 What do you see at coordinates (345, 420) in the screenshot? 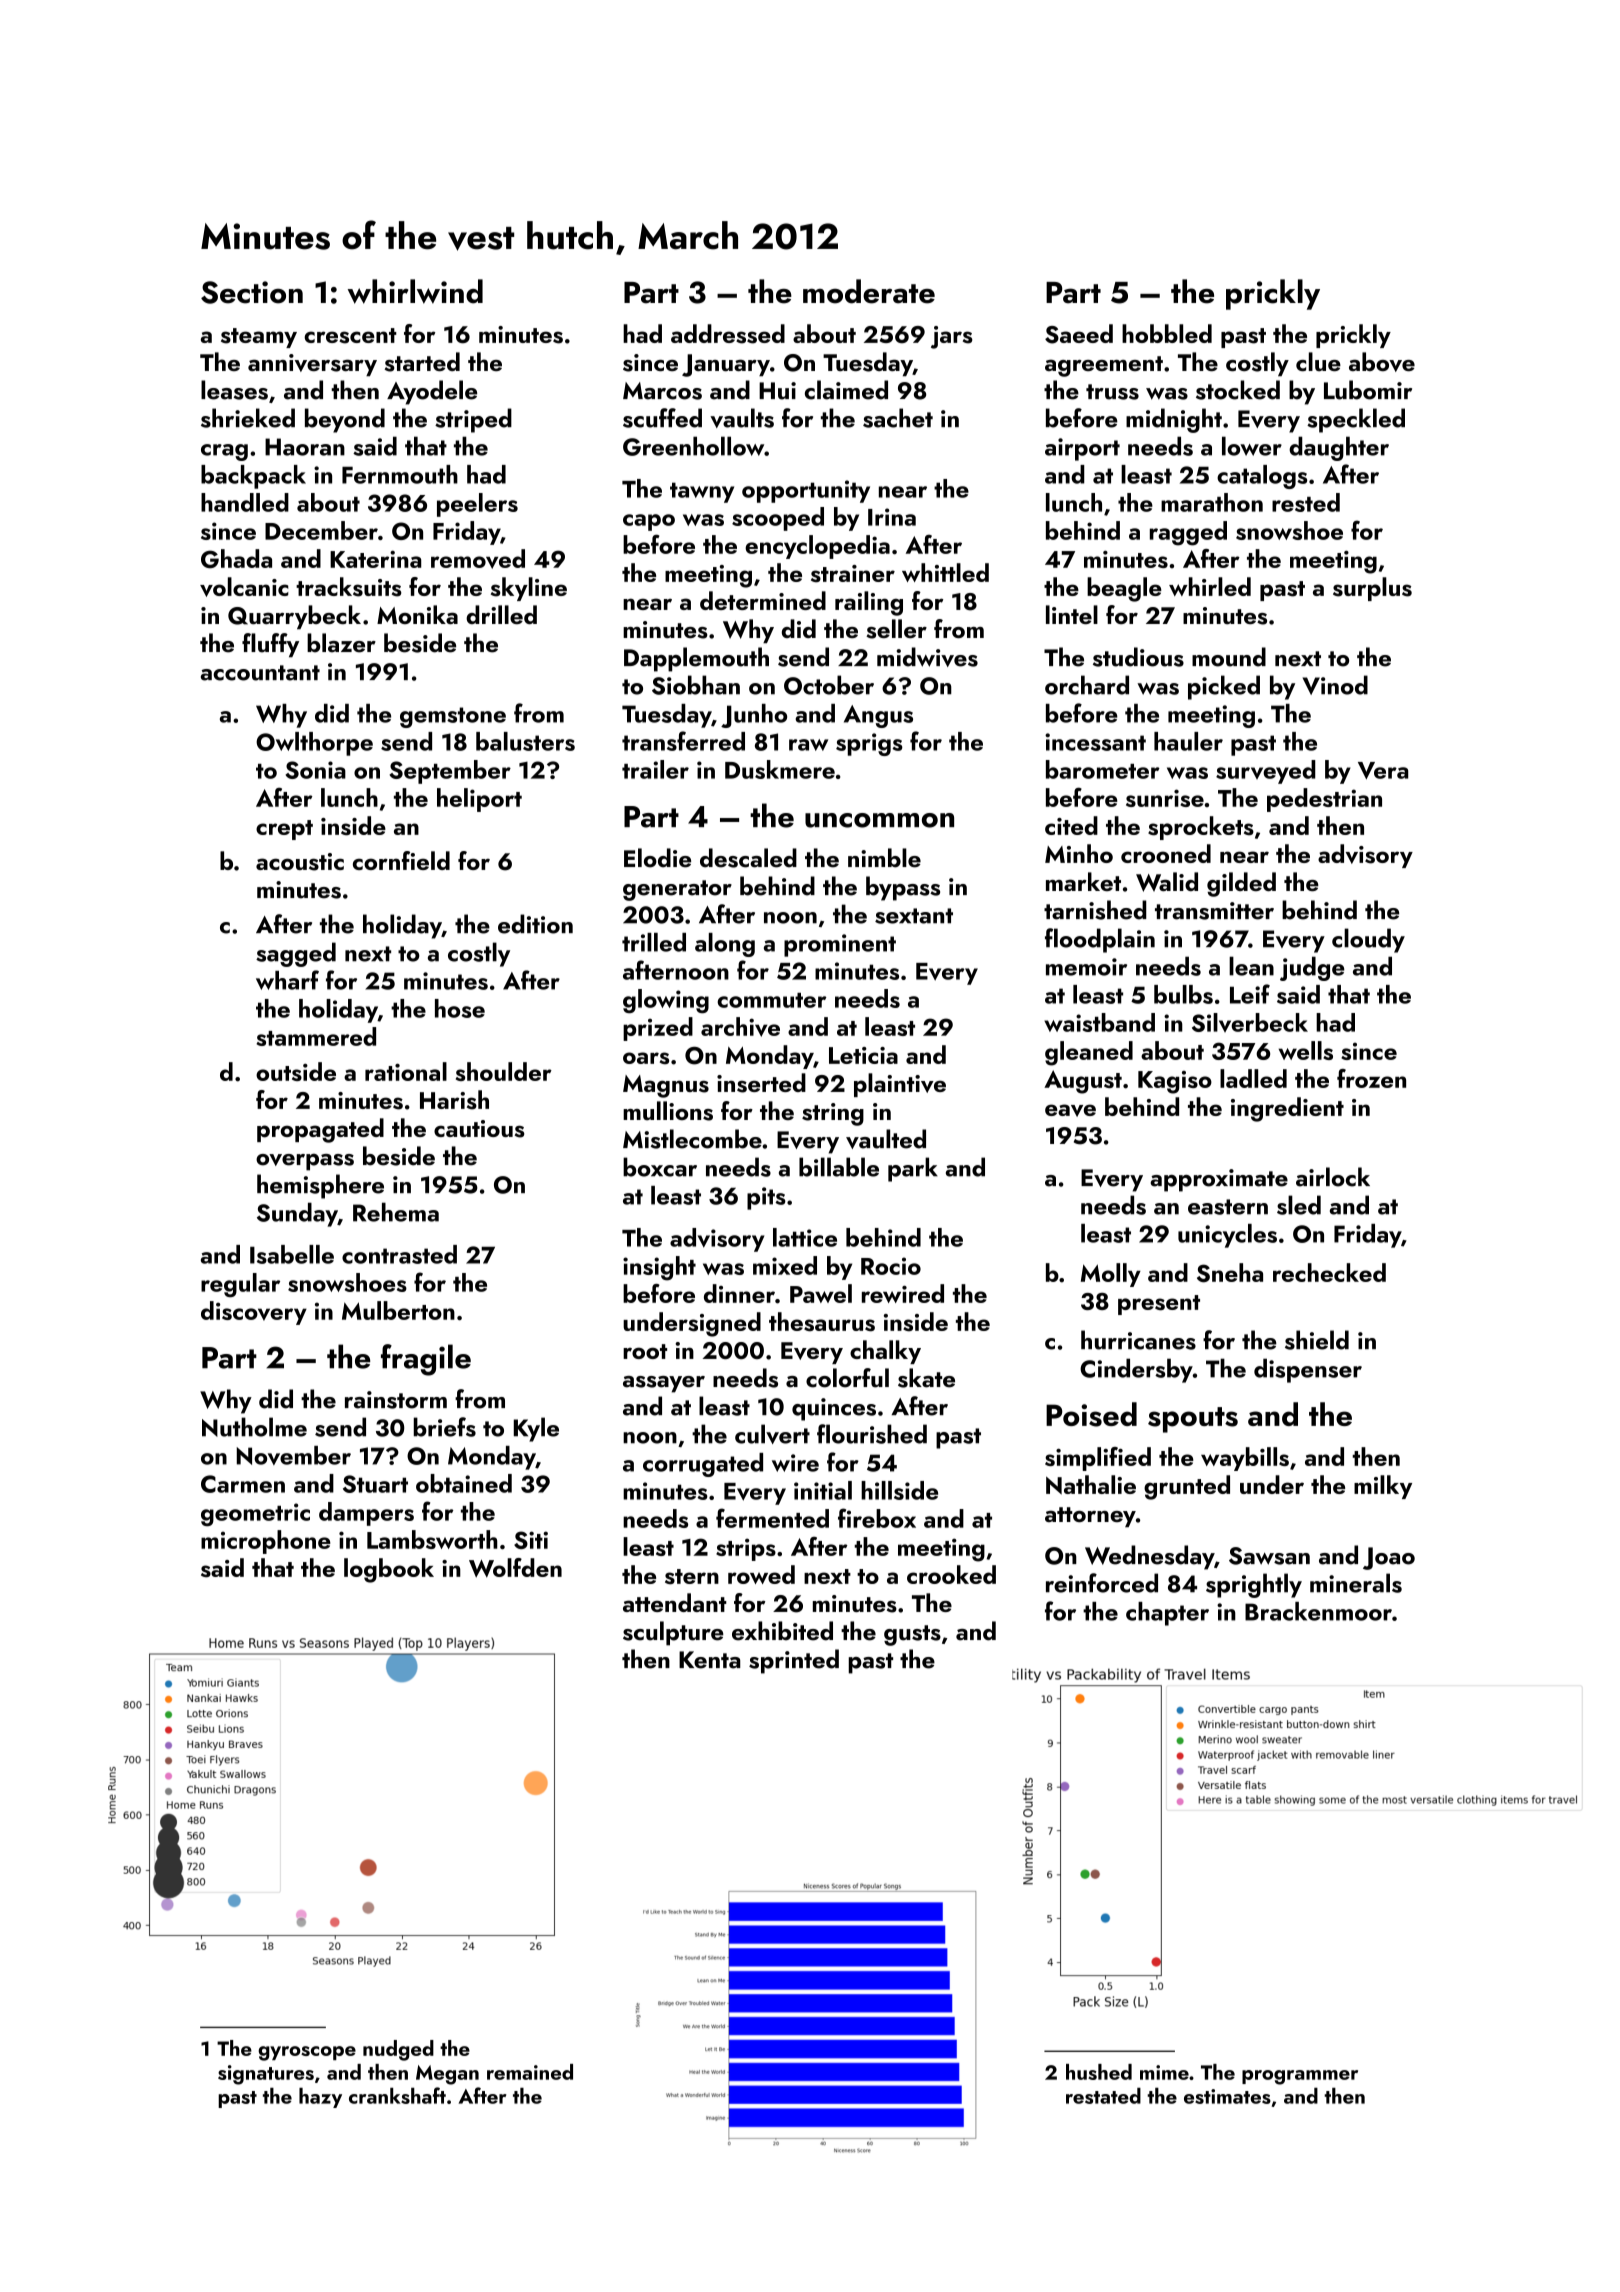
I see `beyond` at bounding box center [345, 420].
